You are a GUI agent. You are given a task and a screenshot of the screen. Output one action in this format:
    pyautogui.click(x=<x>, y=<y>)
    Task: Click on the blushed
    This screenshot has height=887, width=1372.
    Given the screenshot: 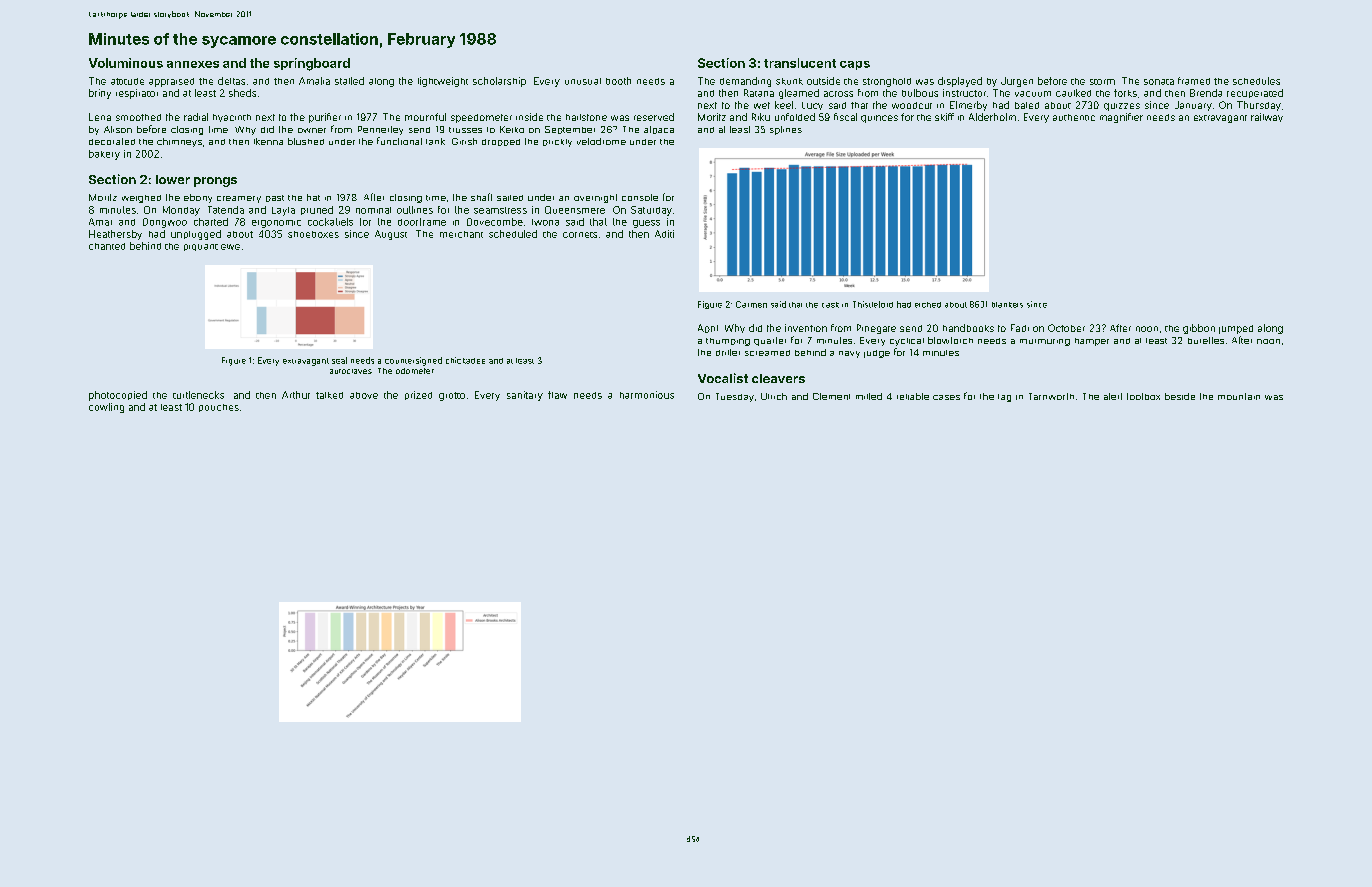 What is the action you would take?
    pyautogui.click(x=306, y=141)
